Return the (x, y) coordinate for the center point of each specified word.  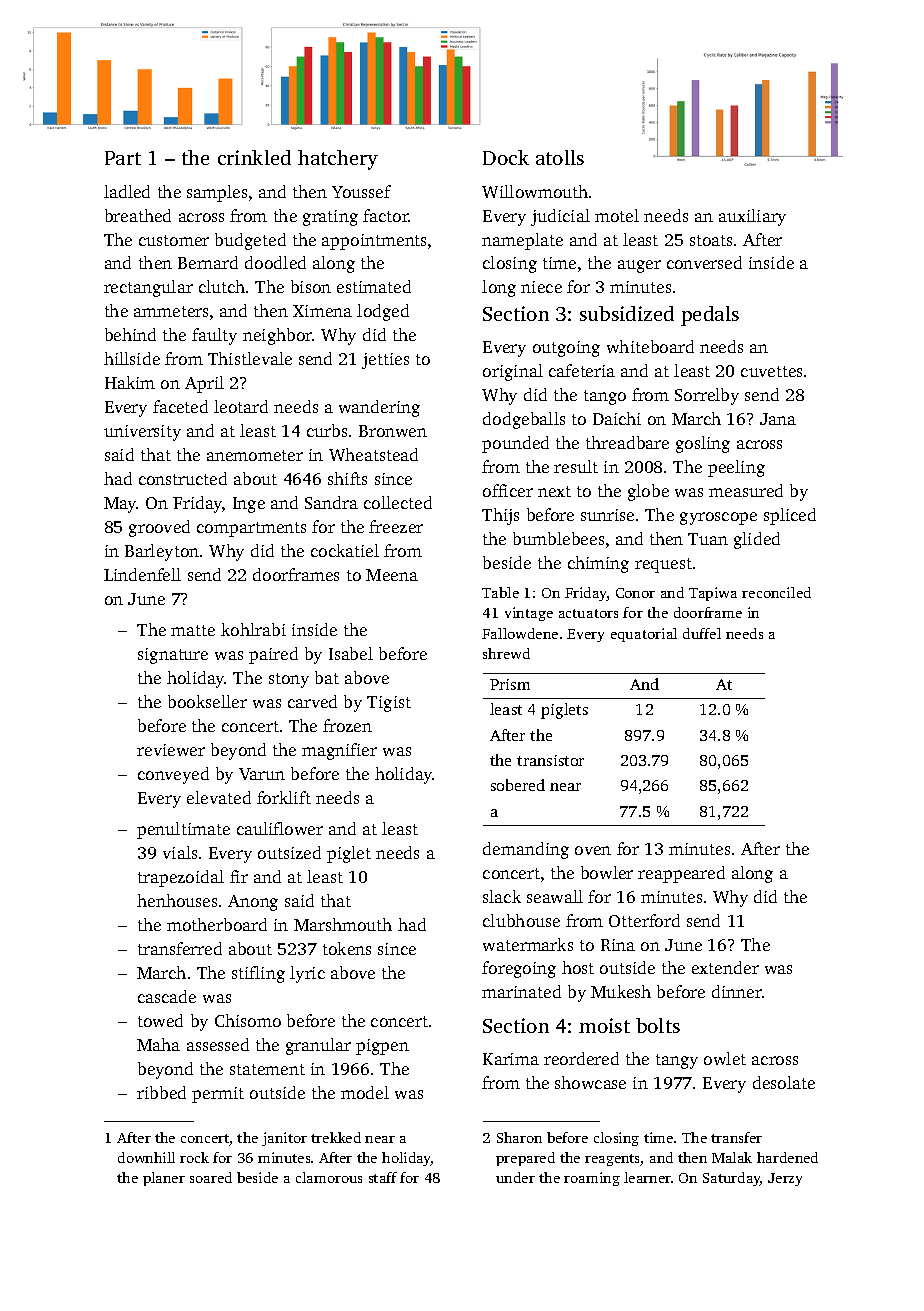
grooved (159, 528)
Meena (392, 575)
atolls (560, 157)
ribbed (161, 1092)
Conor (635, 593)
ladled (127, 191)
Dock (506, 157)
